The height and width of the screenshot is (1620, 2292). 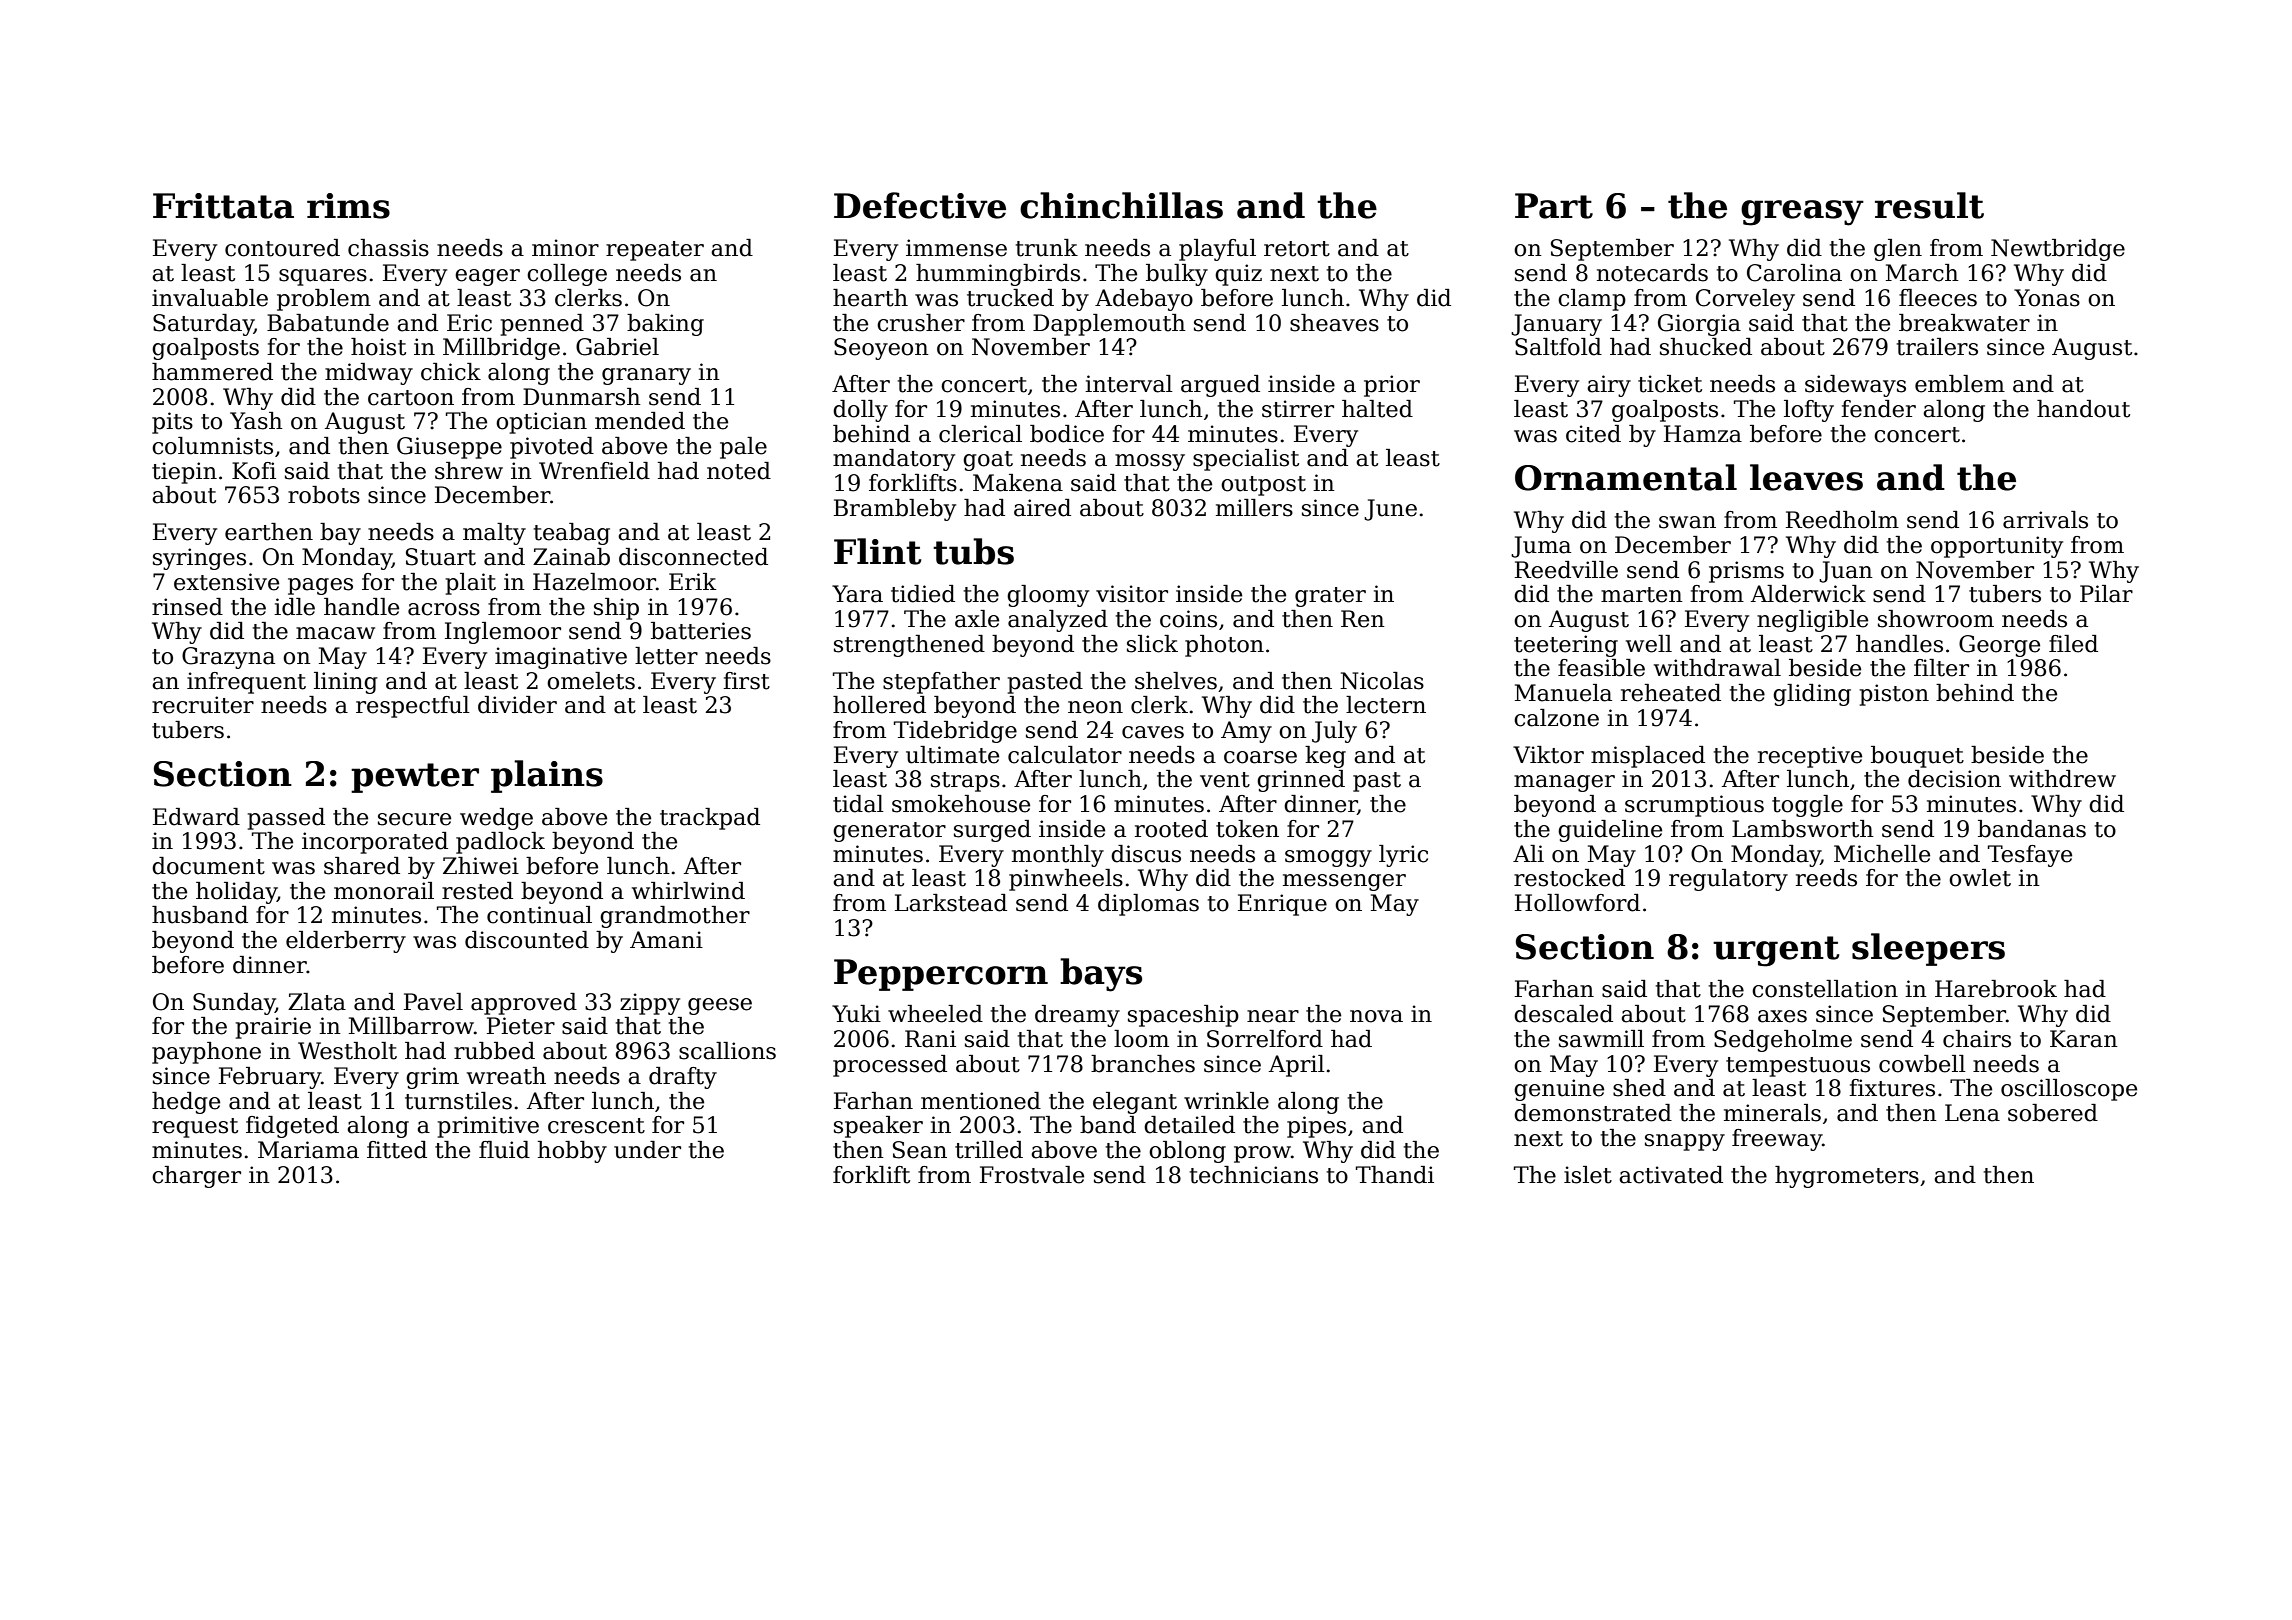 I want to click on Yonas, so click(x=2047, y=298).
